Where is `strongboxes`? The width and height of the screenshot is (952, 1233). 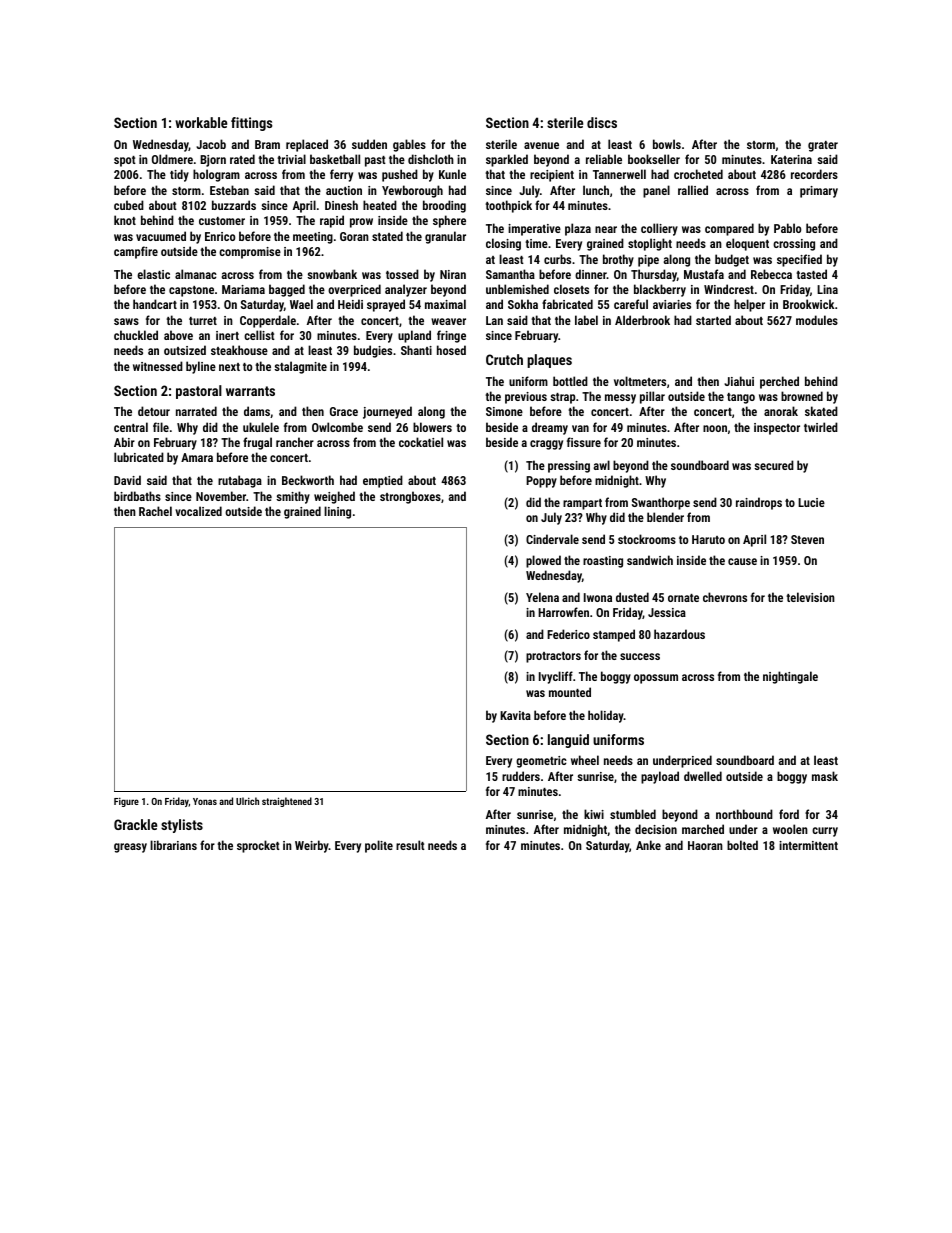
strongboxes is located at coordinates (410, 497).
